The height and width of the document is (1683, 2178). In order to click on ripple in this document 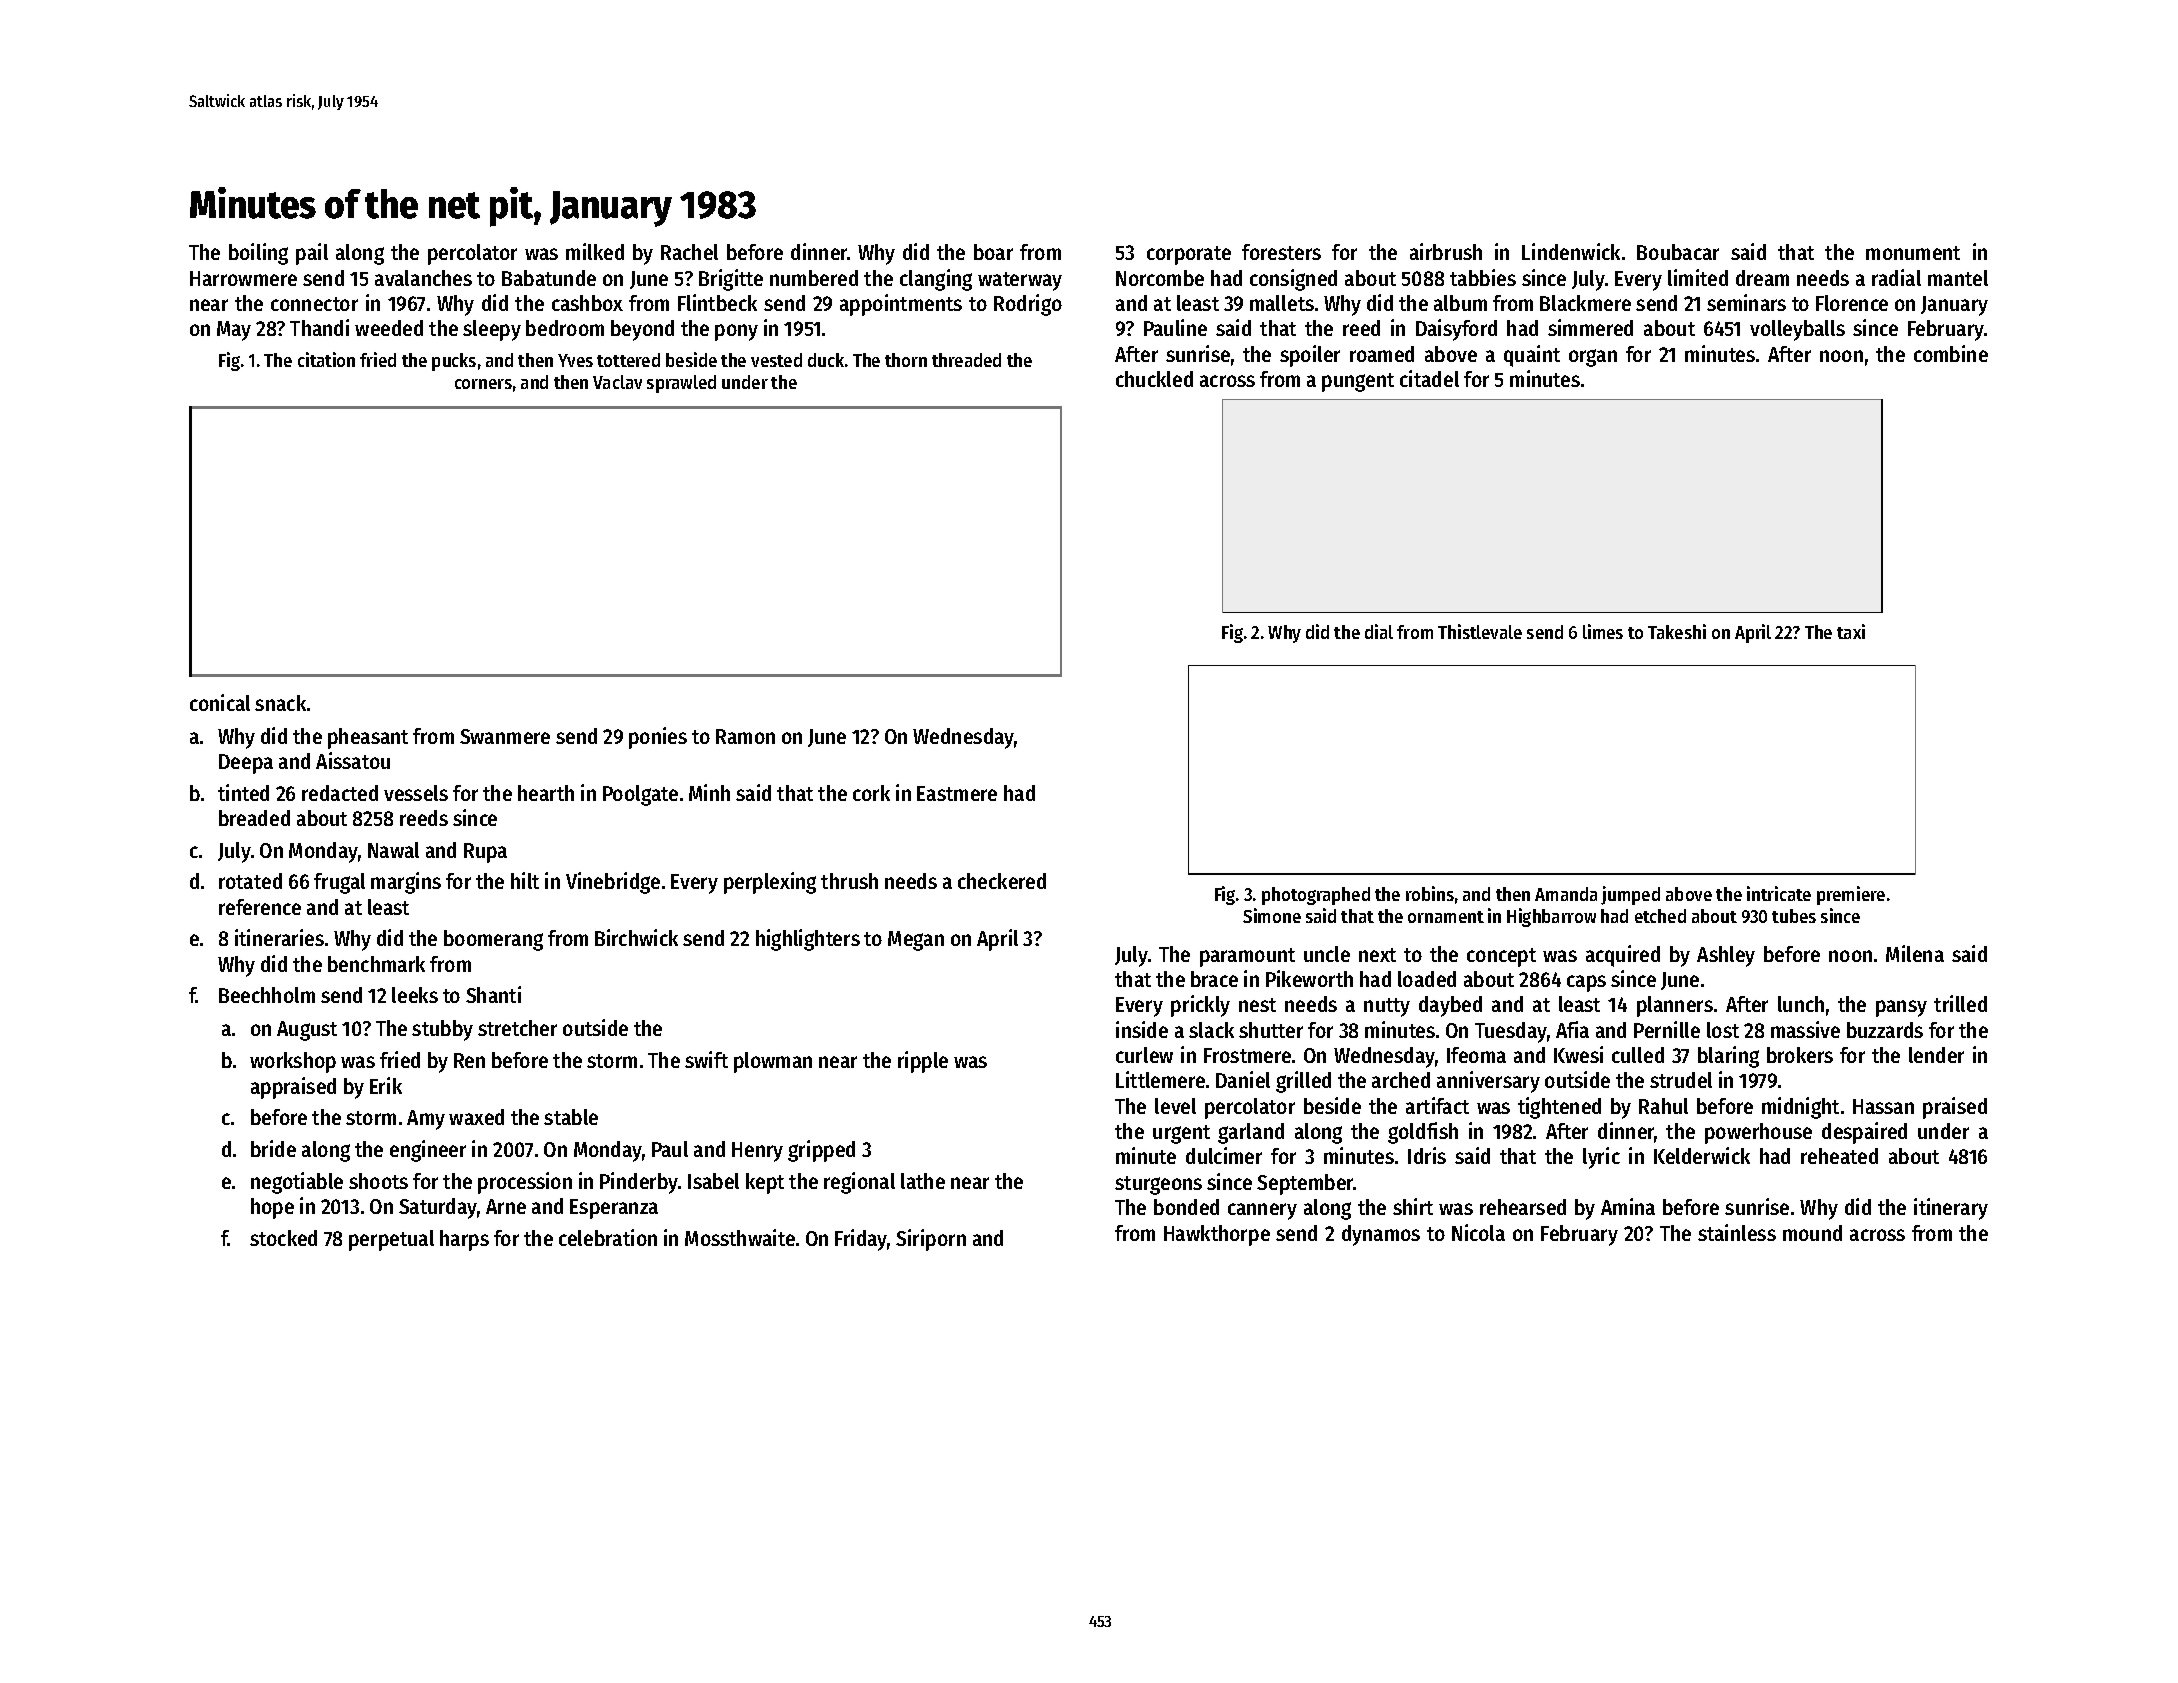, I will do `click(923, 1062)`.
